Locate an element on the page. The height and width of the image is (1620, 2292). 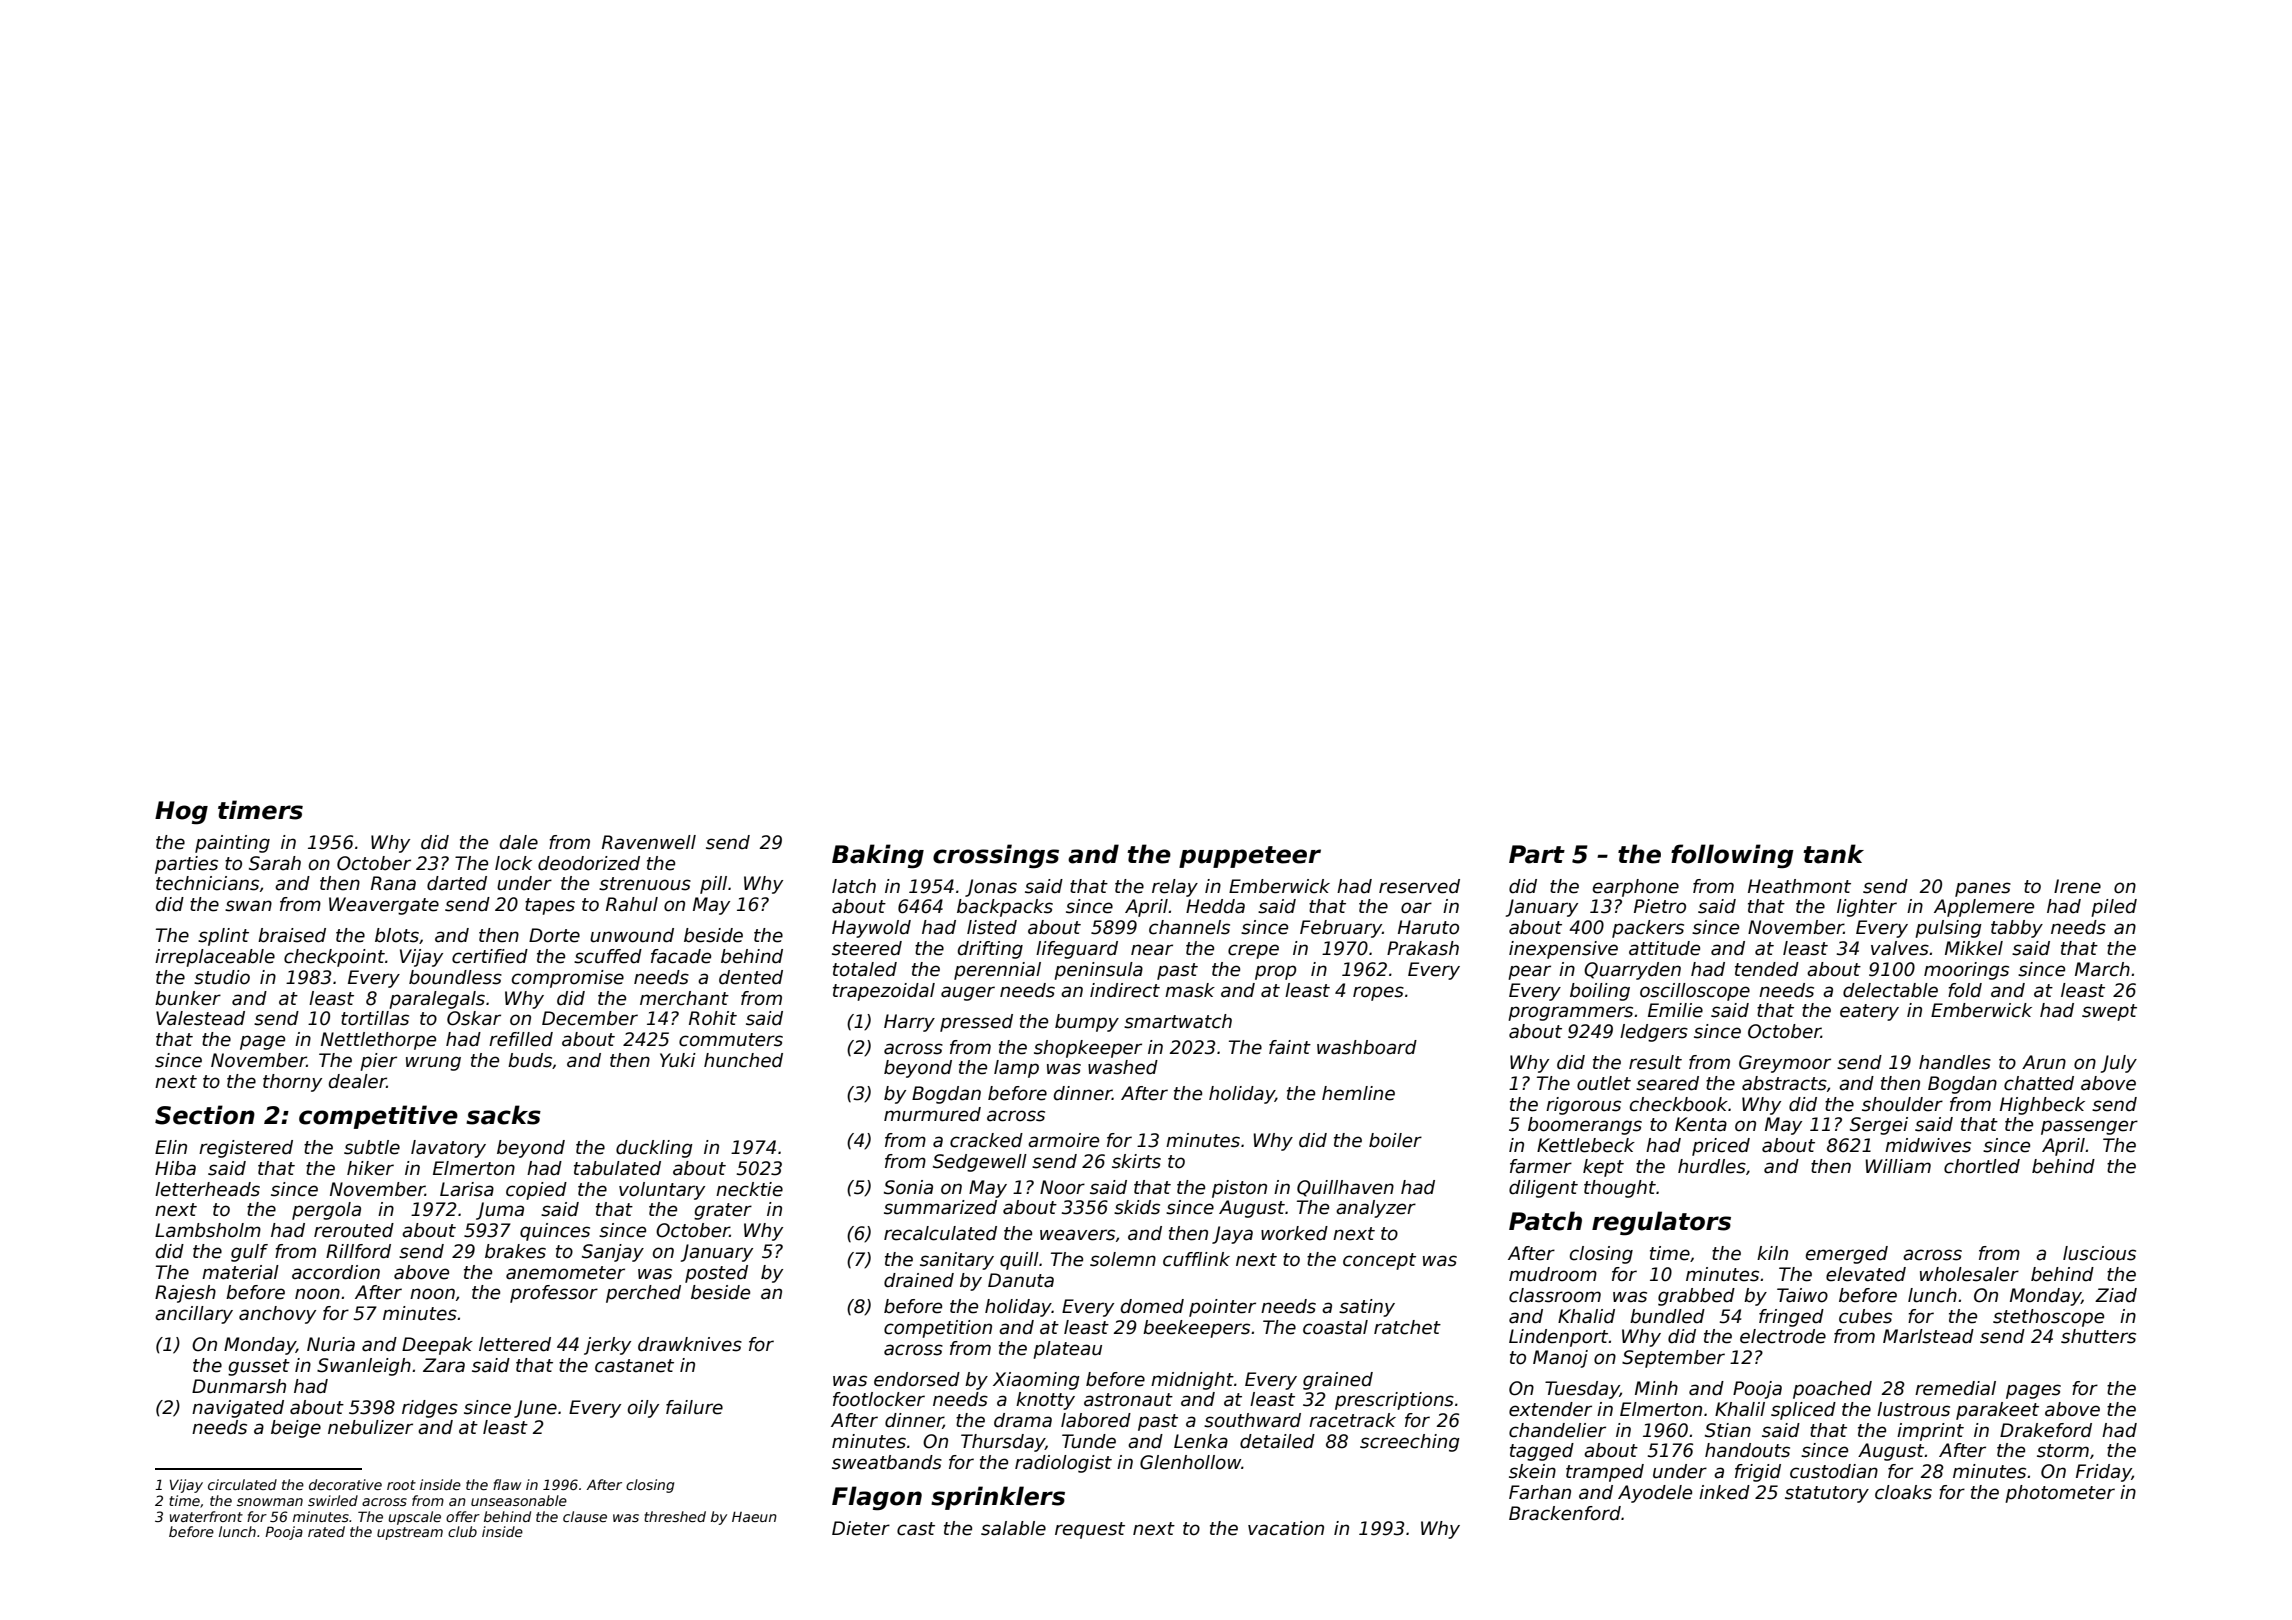
smartwatch is located at coordinates (1178, 1021).
